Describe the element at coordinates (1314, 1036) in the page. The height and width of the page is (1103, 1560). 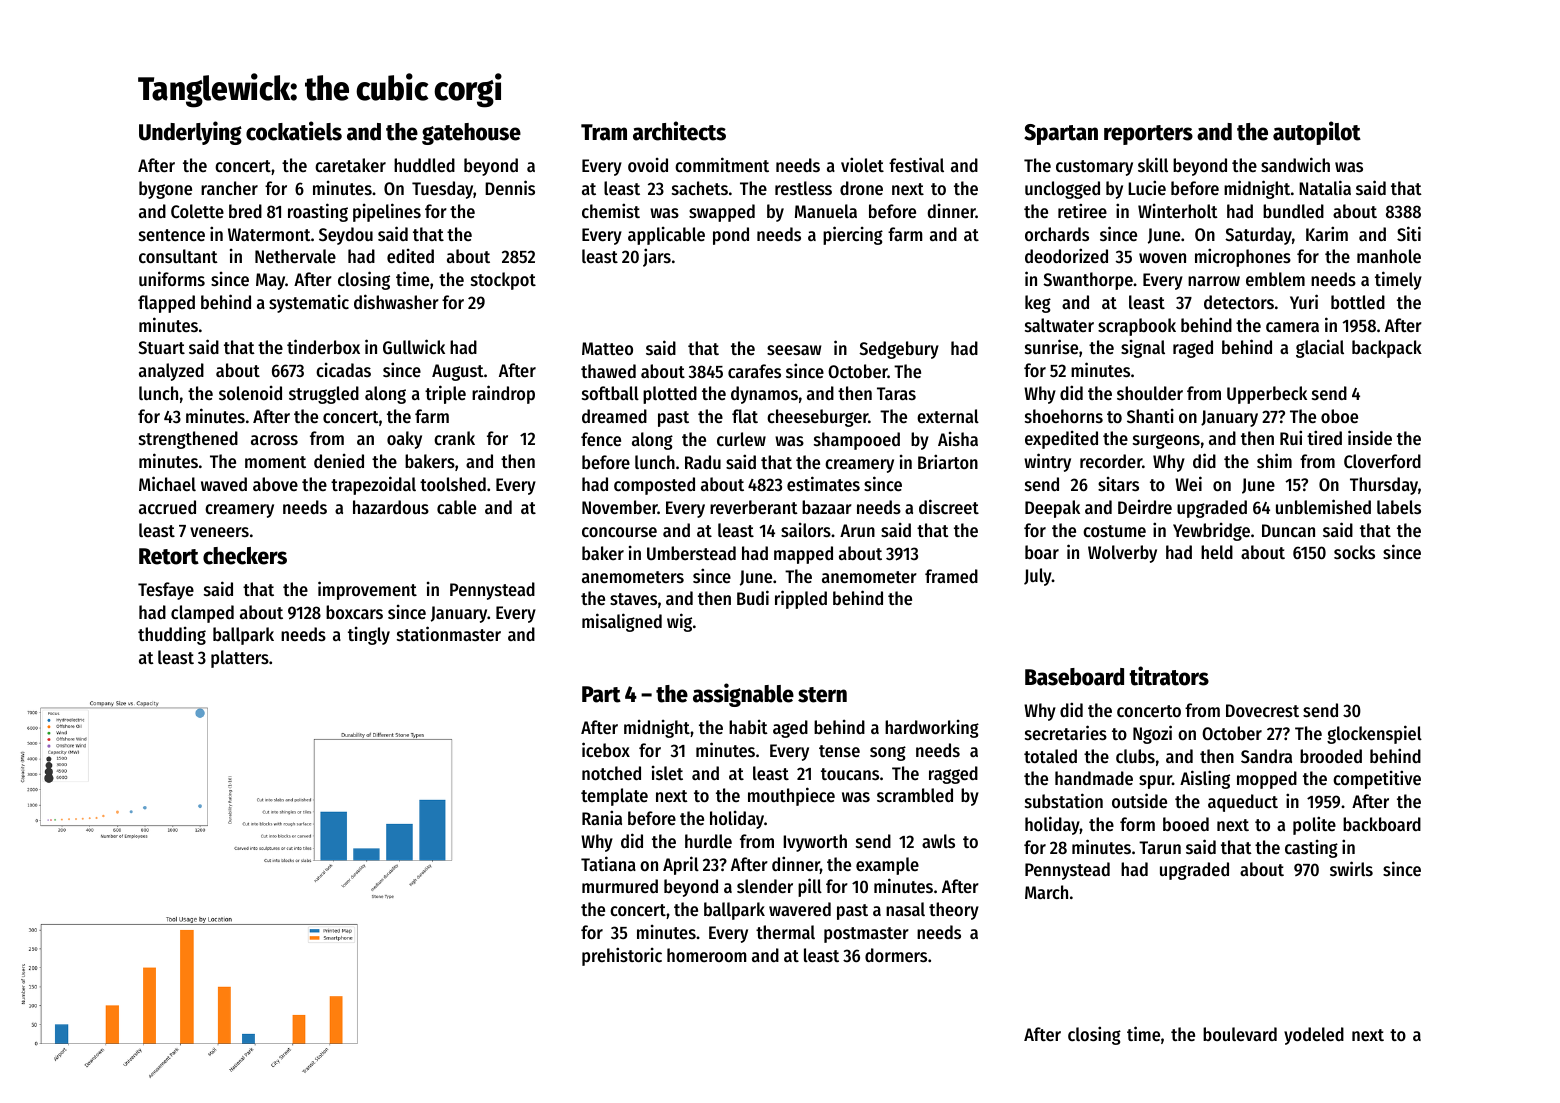
I see `yodeled` at that location.
